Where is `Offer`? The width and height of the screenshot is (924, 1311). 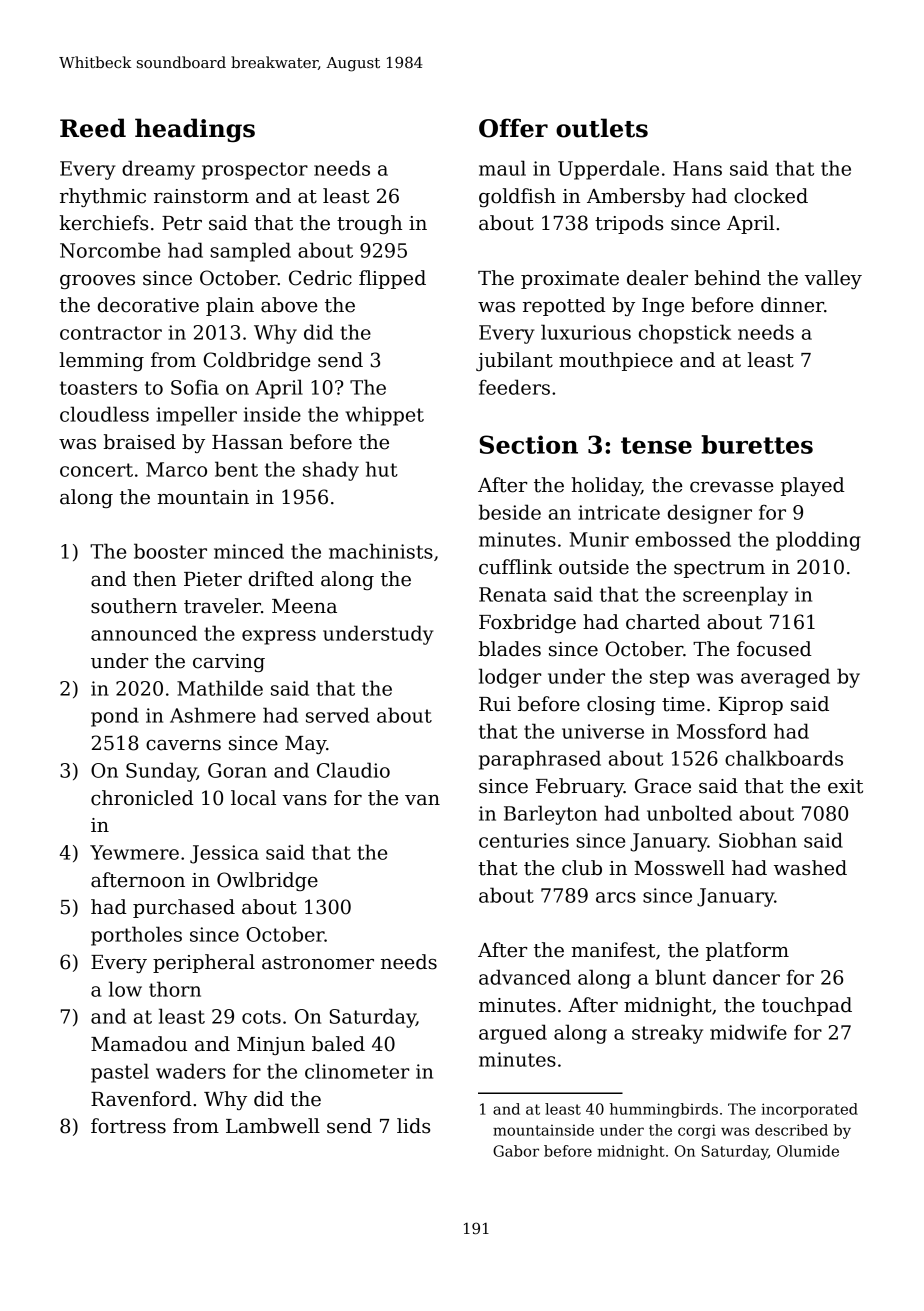
Offer is located at coordinates (513, 128).
